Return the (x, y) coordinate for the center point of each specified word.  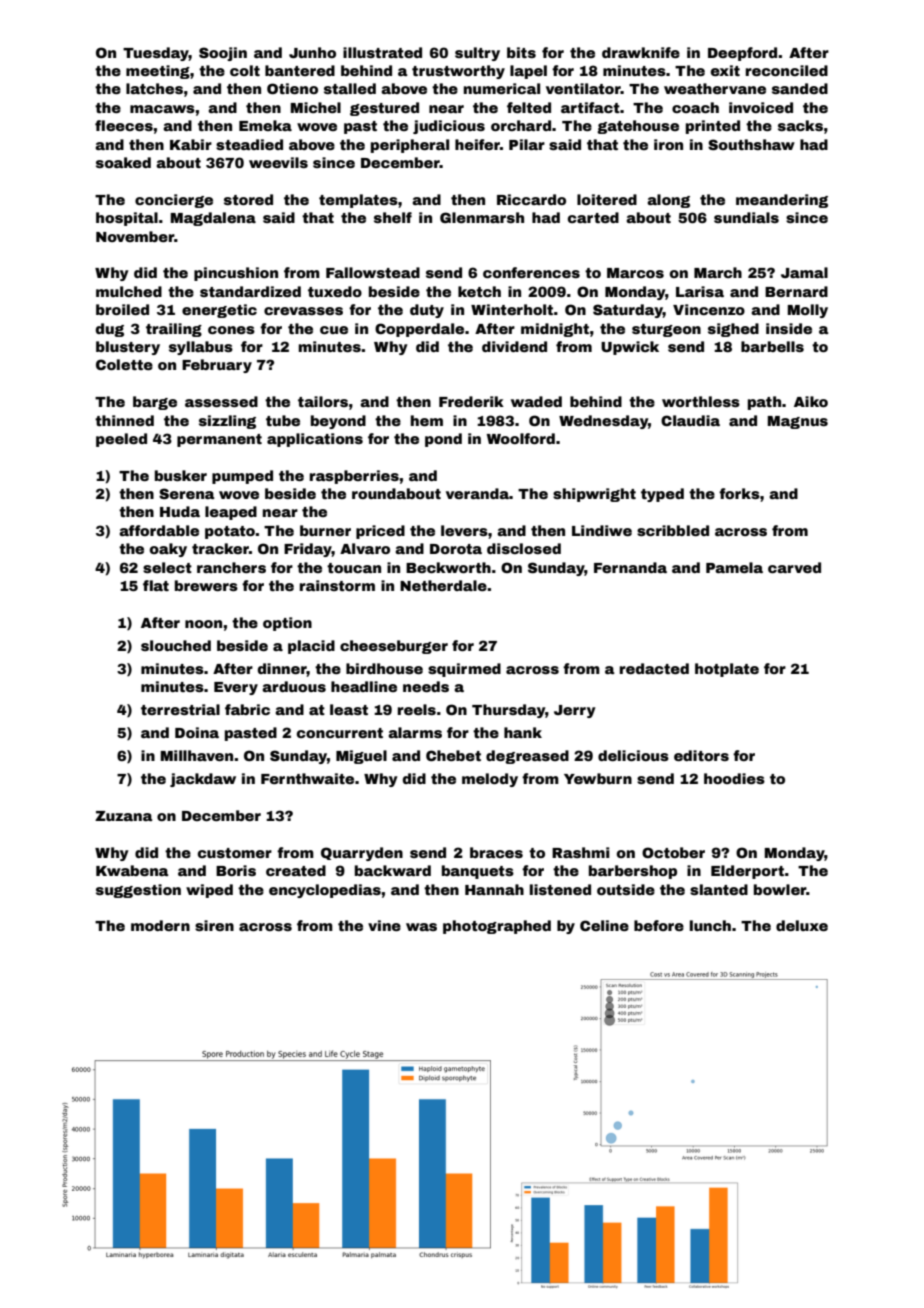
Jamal (804, 272)
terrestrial (180, 709)
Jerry (575, 711)
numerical (502, 88)
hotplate (727, 670)
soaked (123, 162)
